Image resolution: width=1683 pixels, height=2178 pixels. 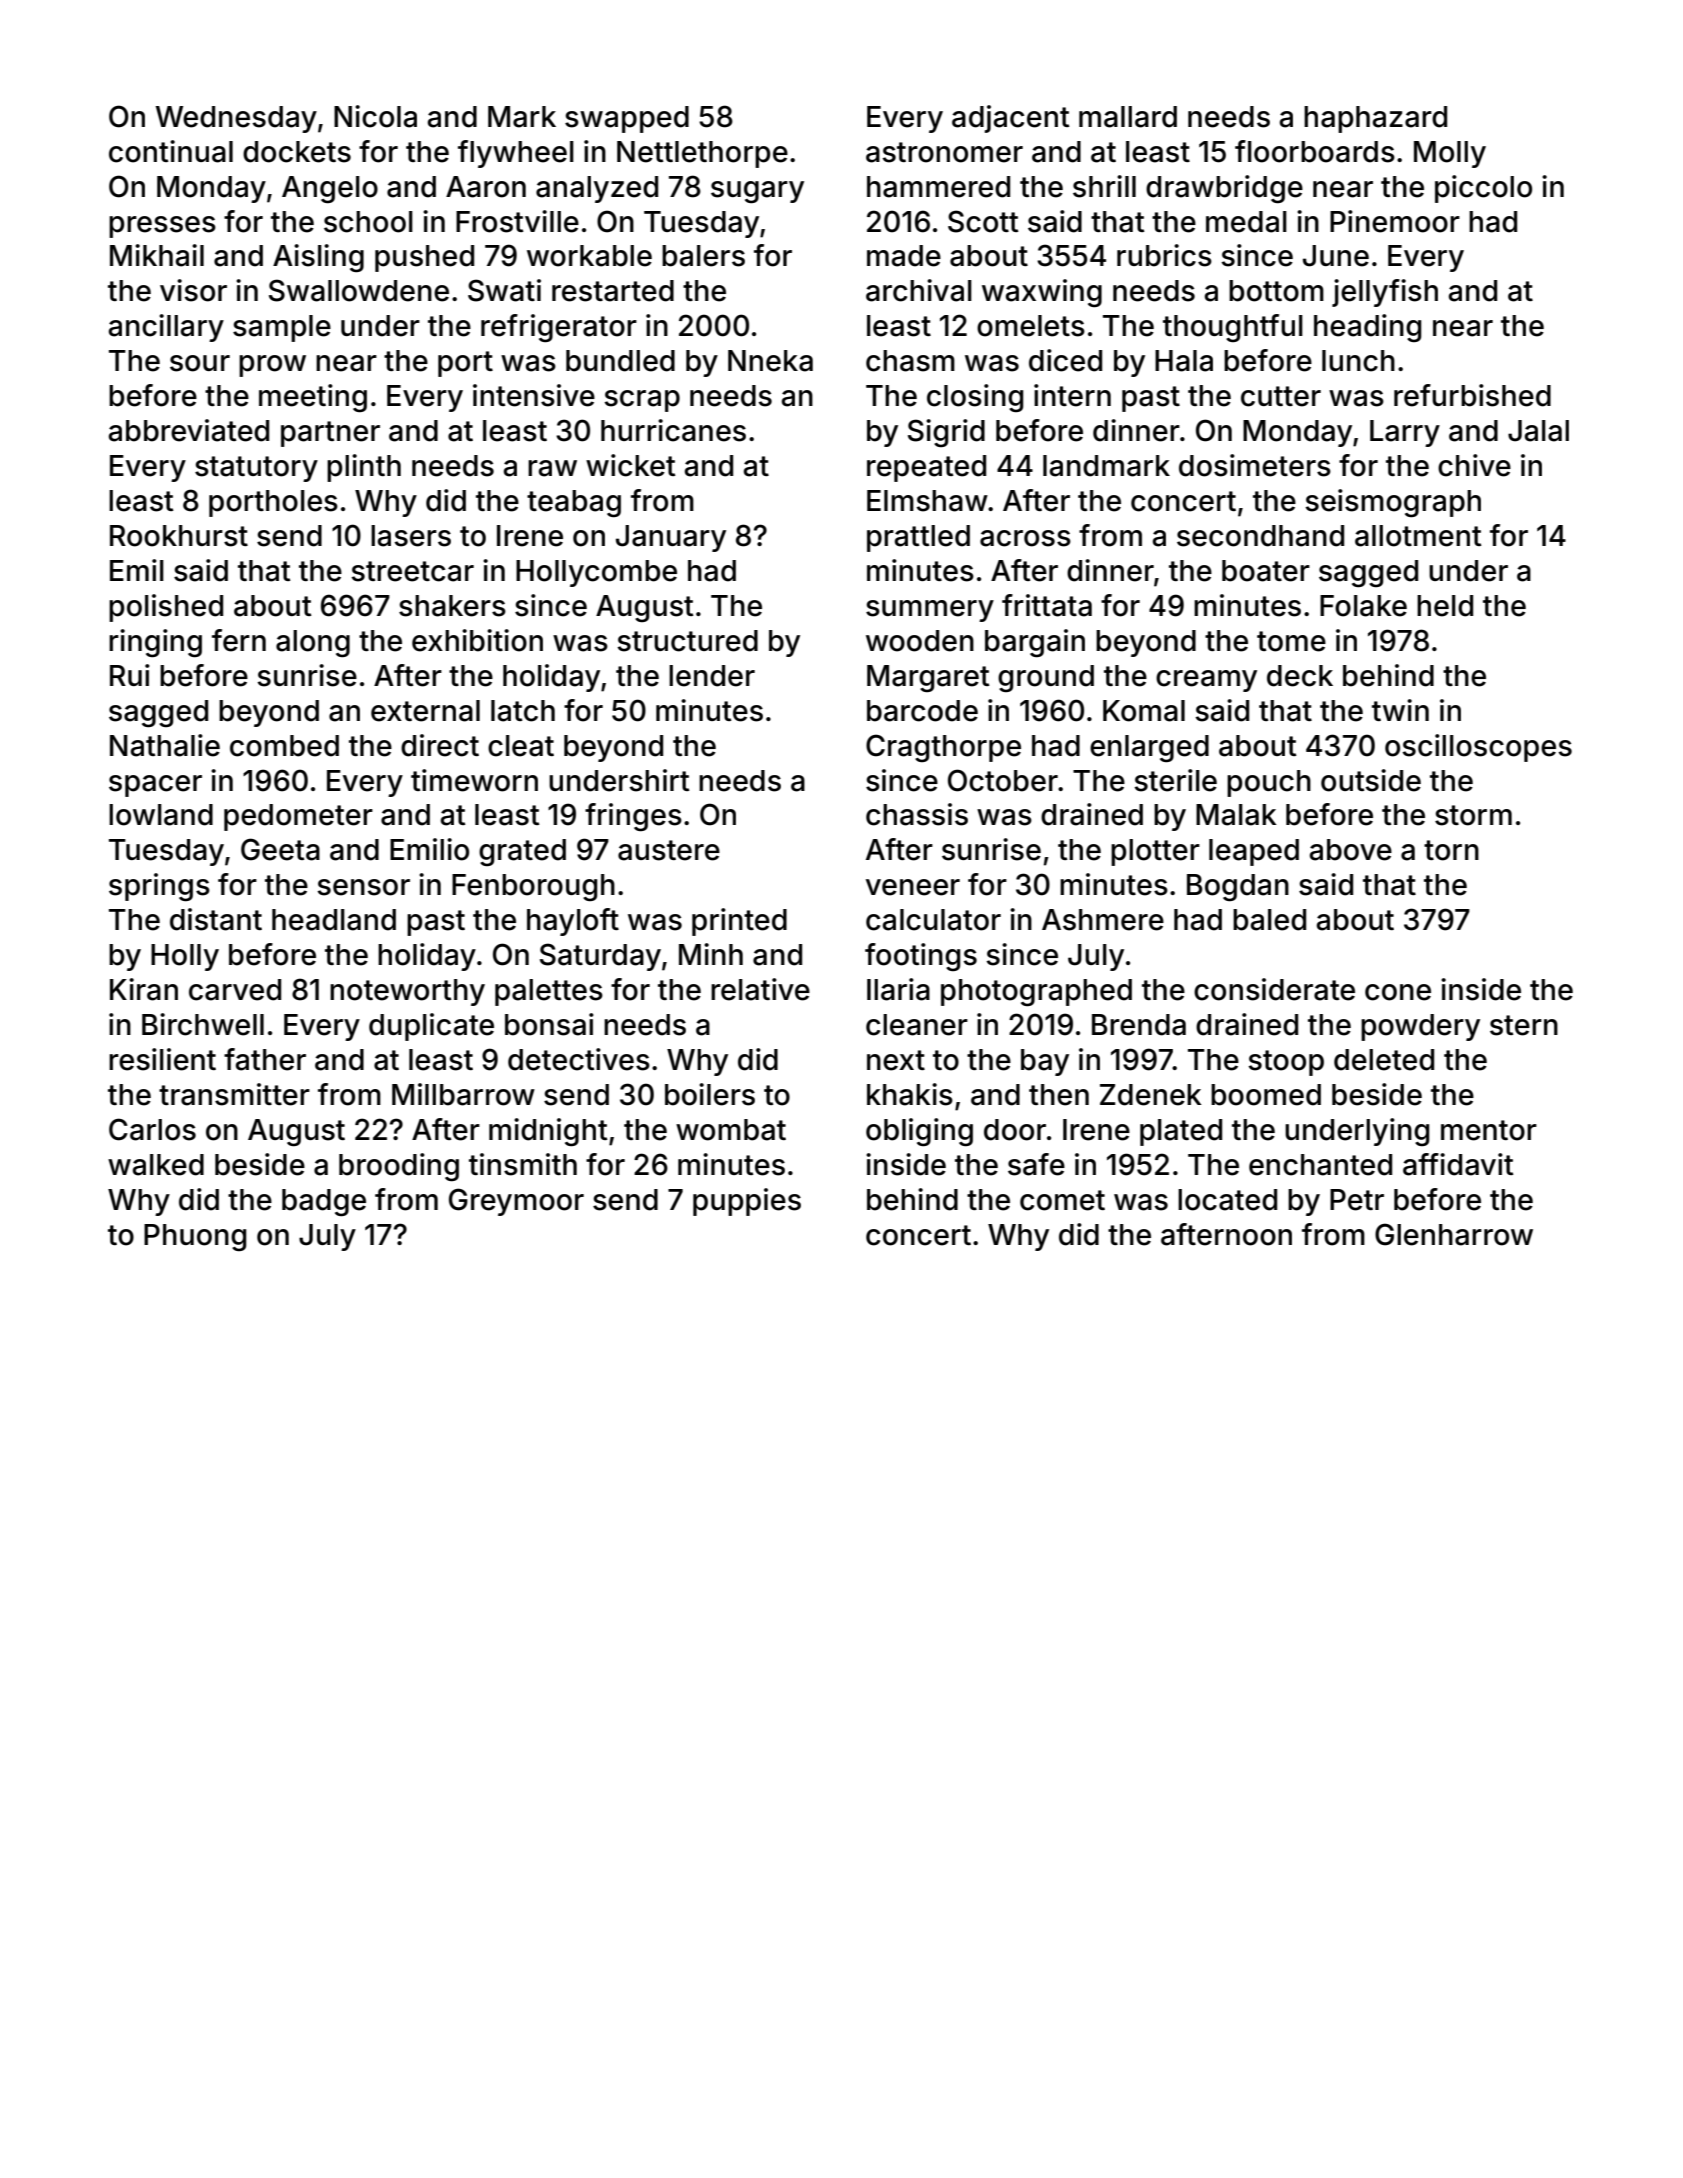 What do you see at coordinates (424, 258) in the document?
I see `pushed` at bounding box center [424, 258].
